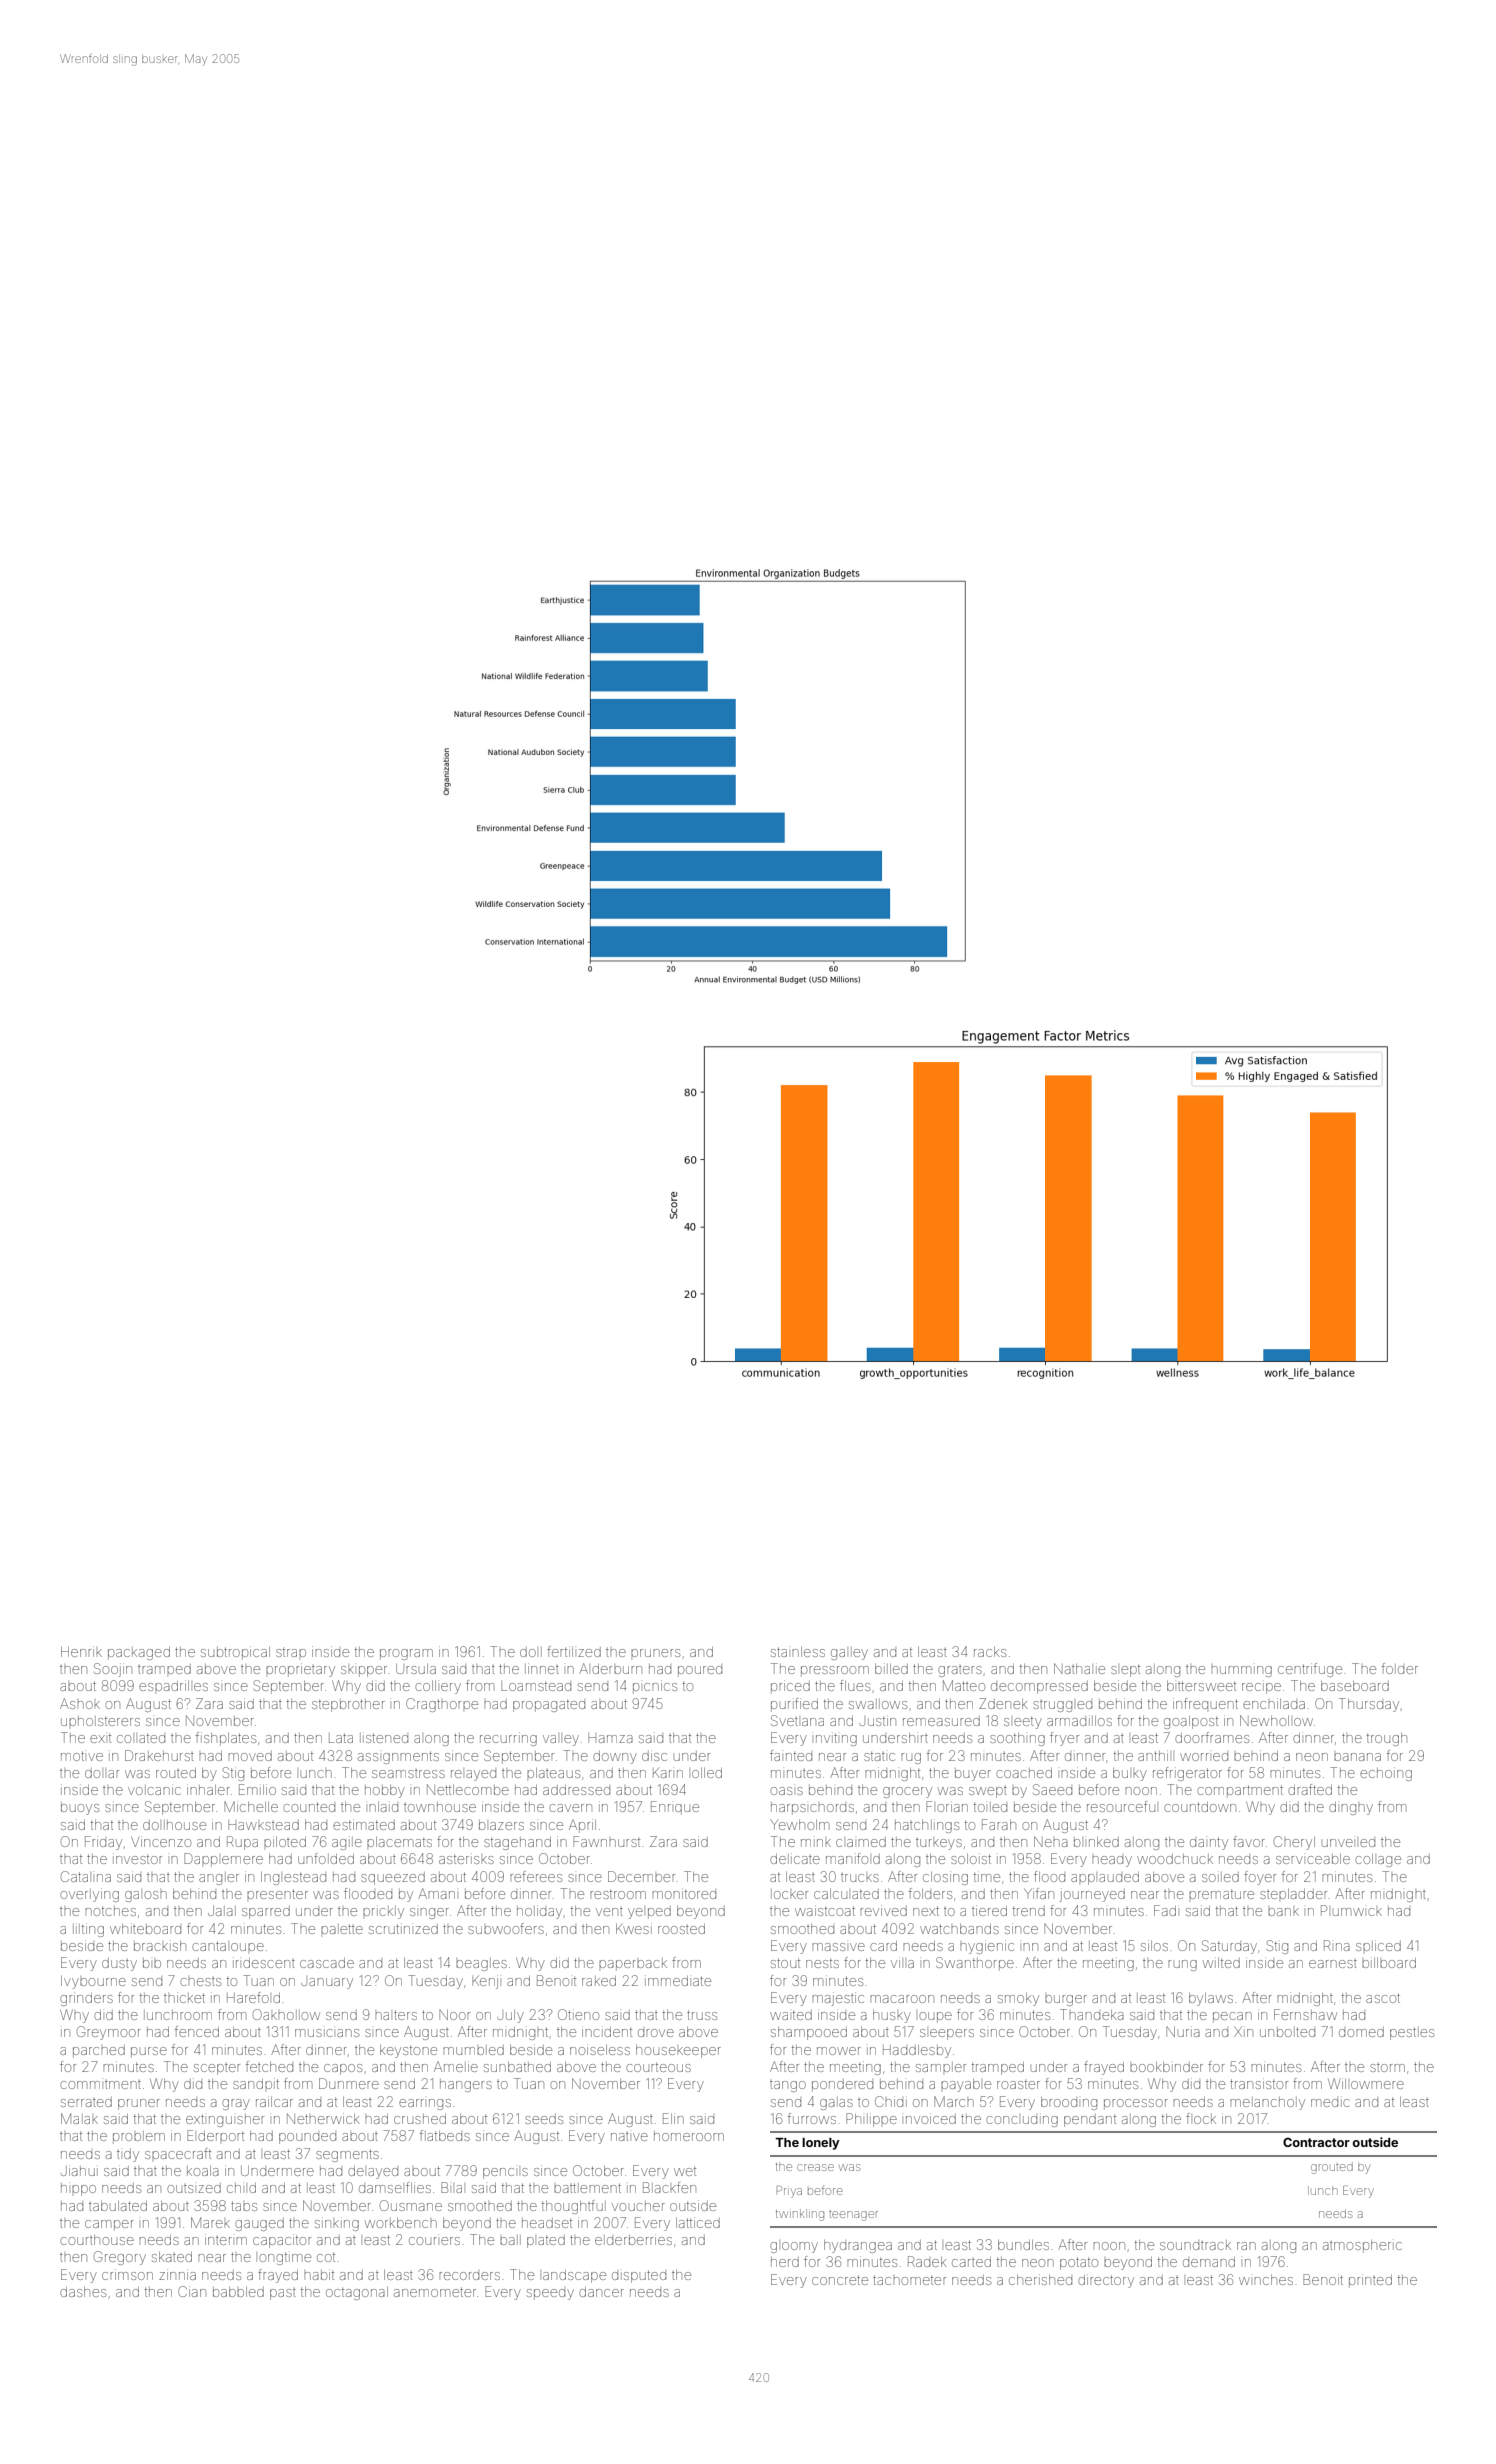  Describe the element at coordinates (840, 2280) in the image. I see `concrete` at that location.
